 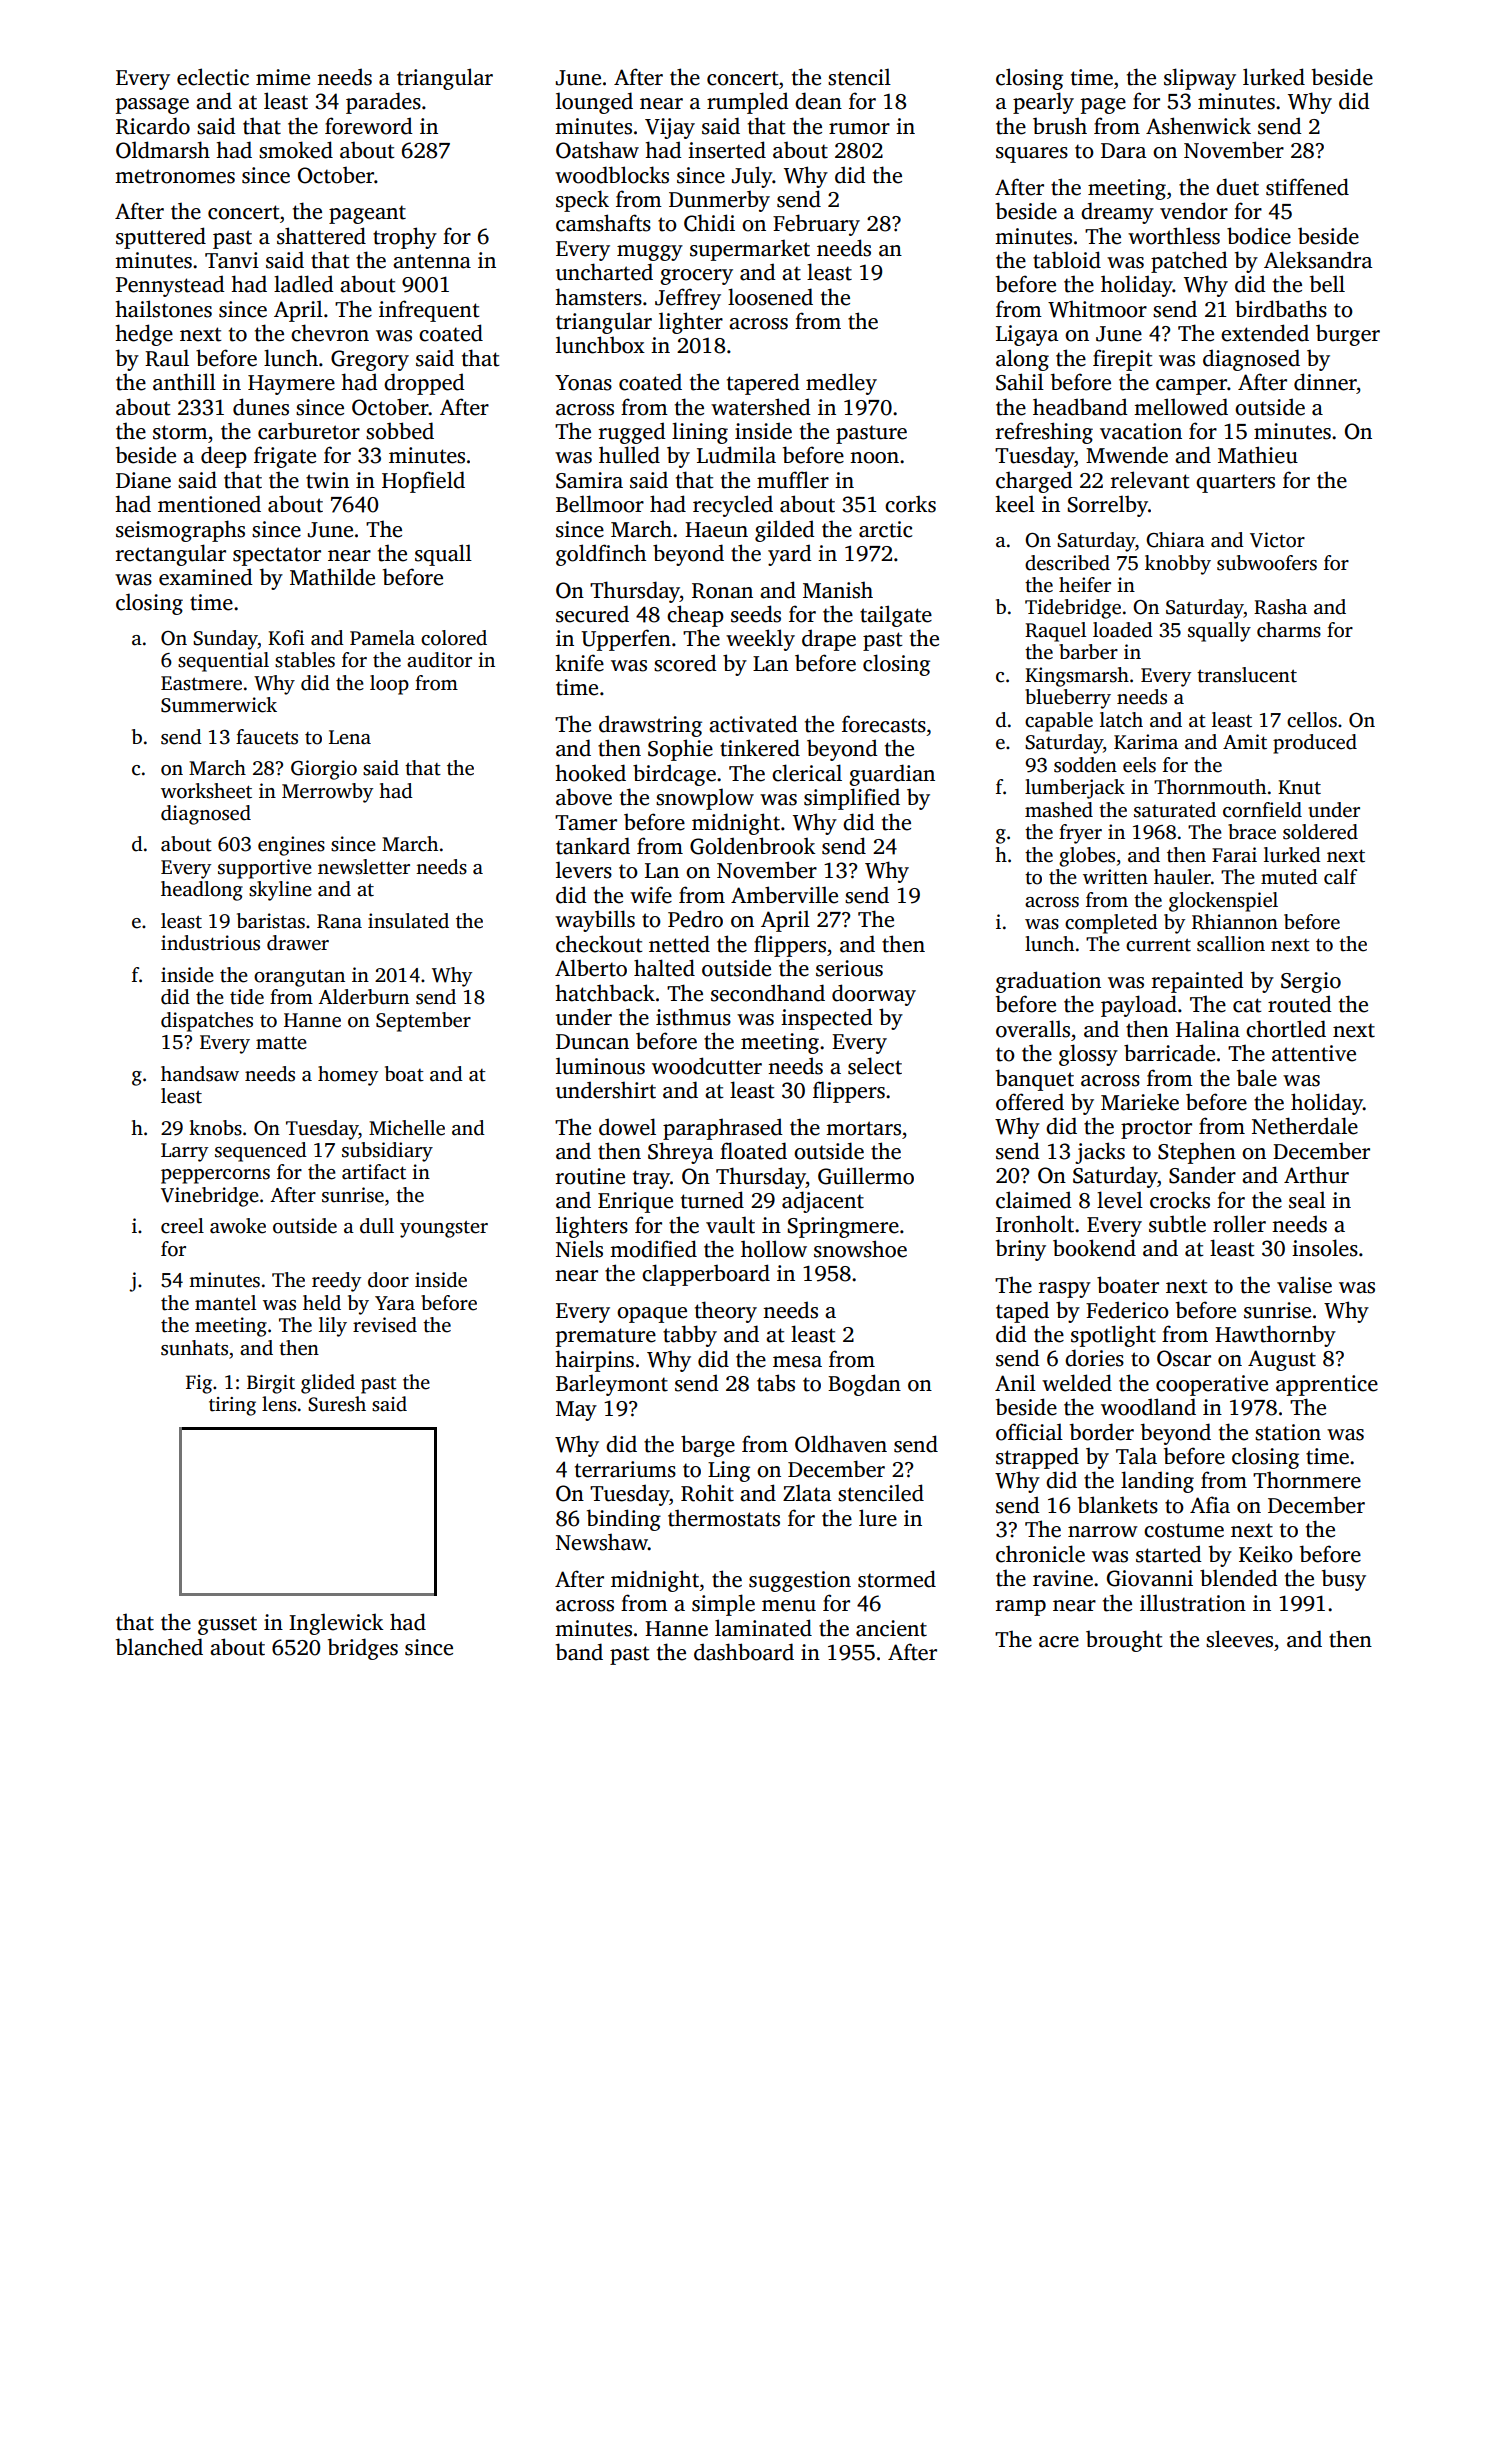 What do you see at coordinates (337, 1404) in the screenshot?
I see `Suresh` at bounding box center [337, 1404].
